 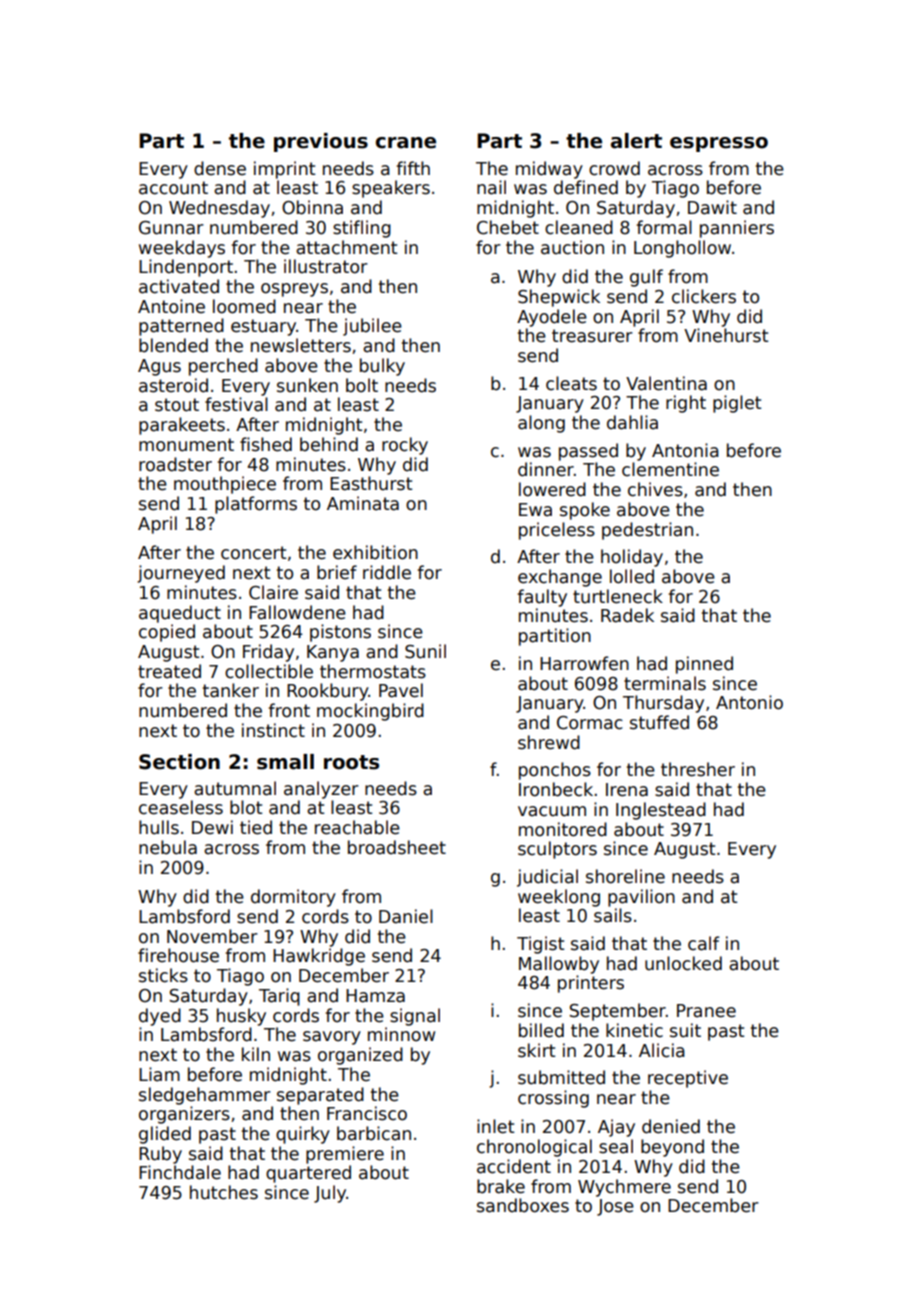 What do you see at coordinates (301, 345) in the screenshot?
I see `newsletters` at bounding box center [301, 345].
